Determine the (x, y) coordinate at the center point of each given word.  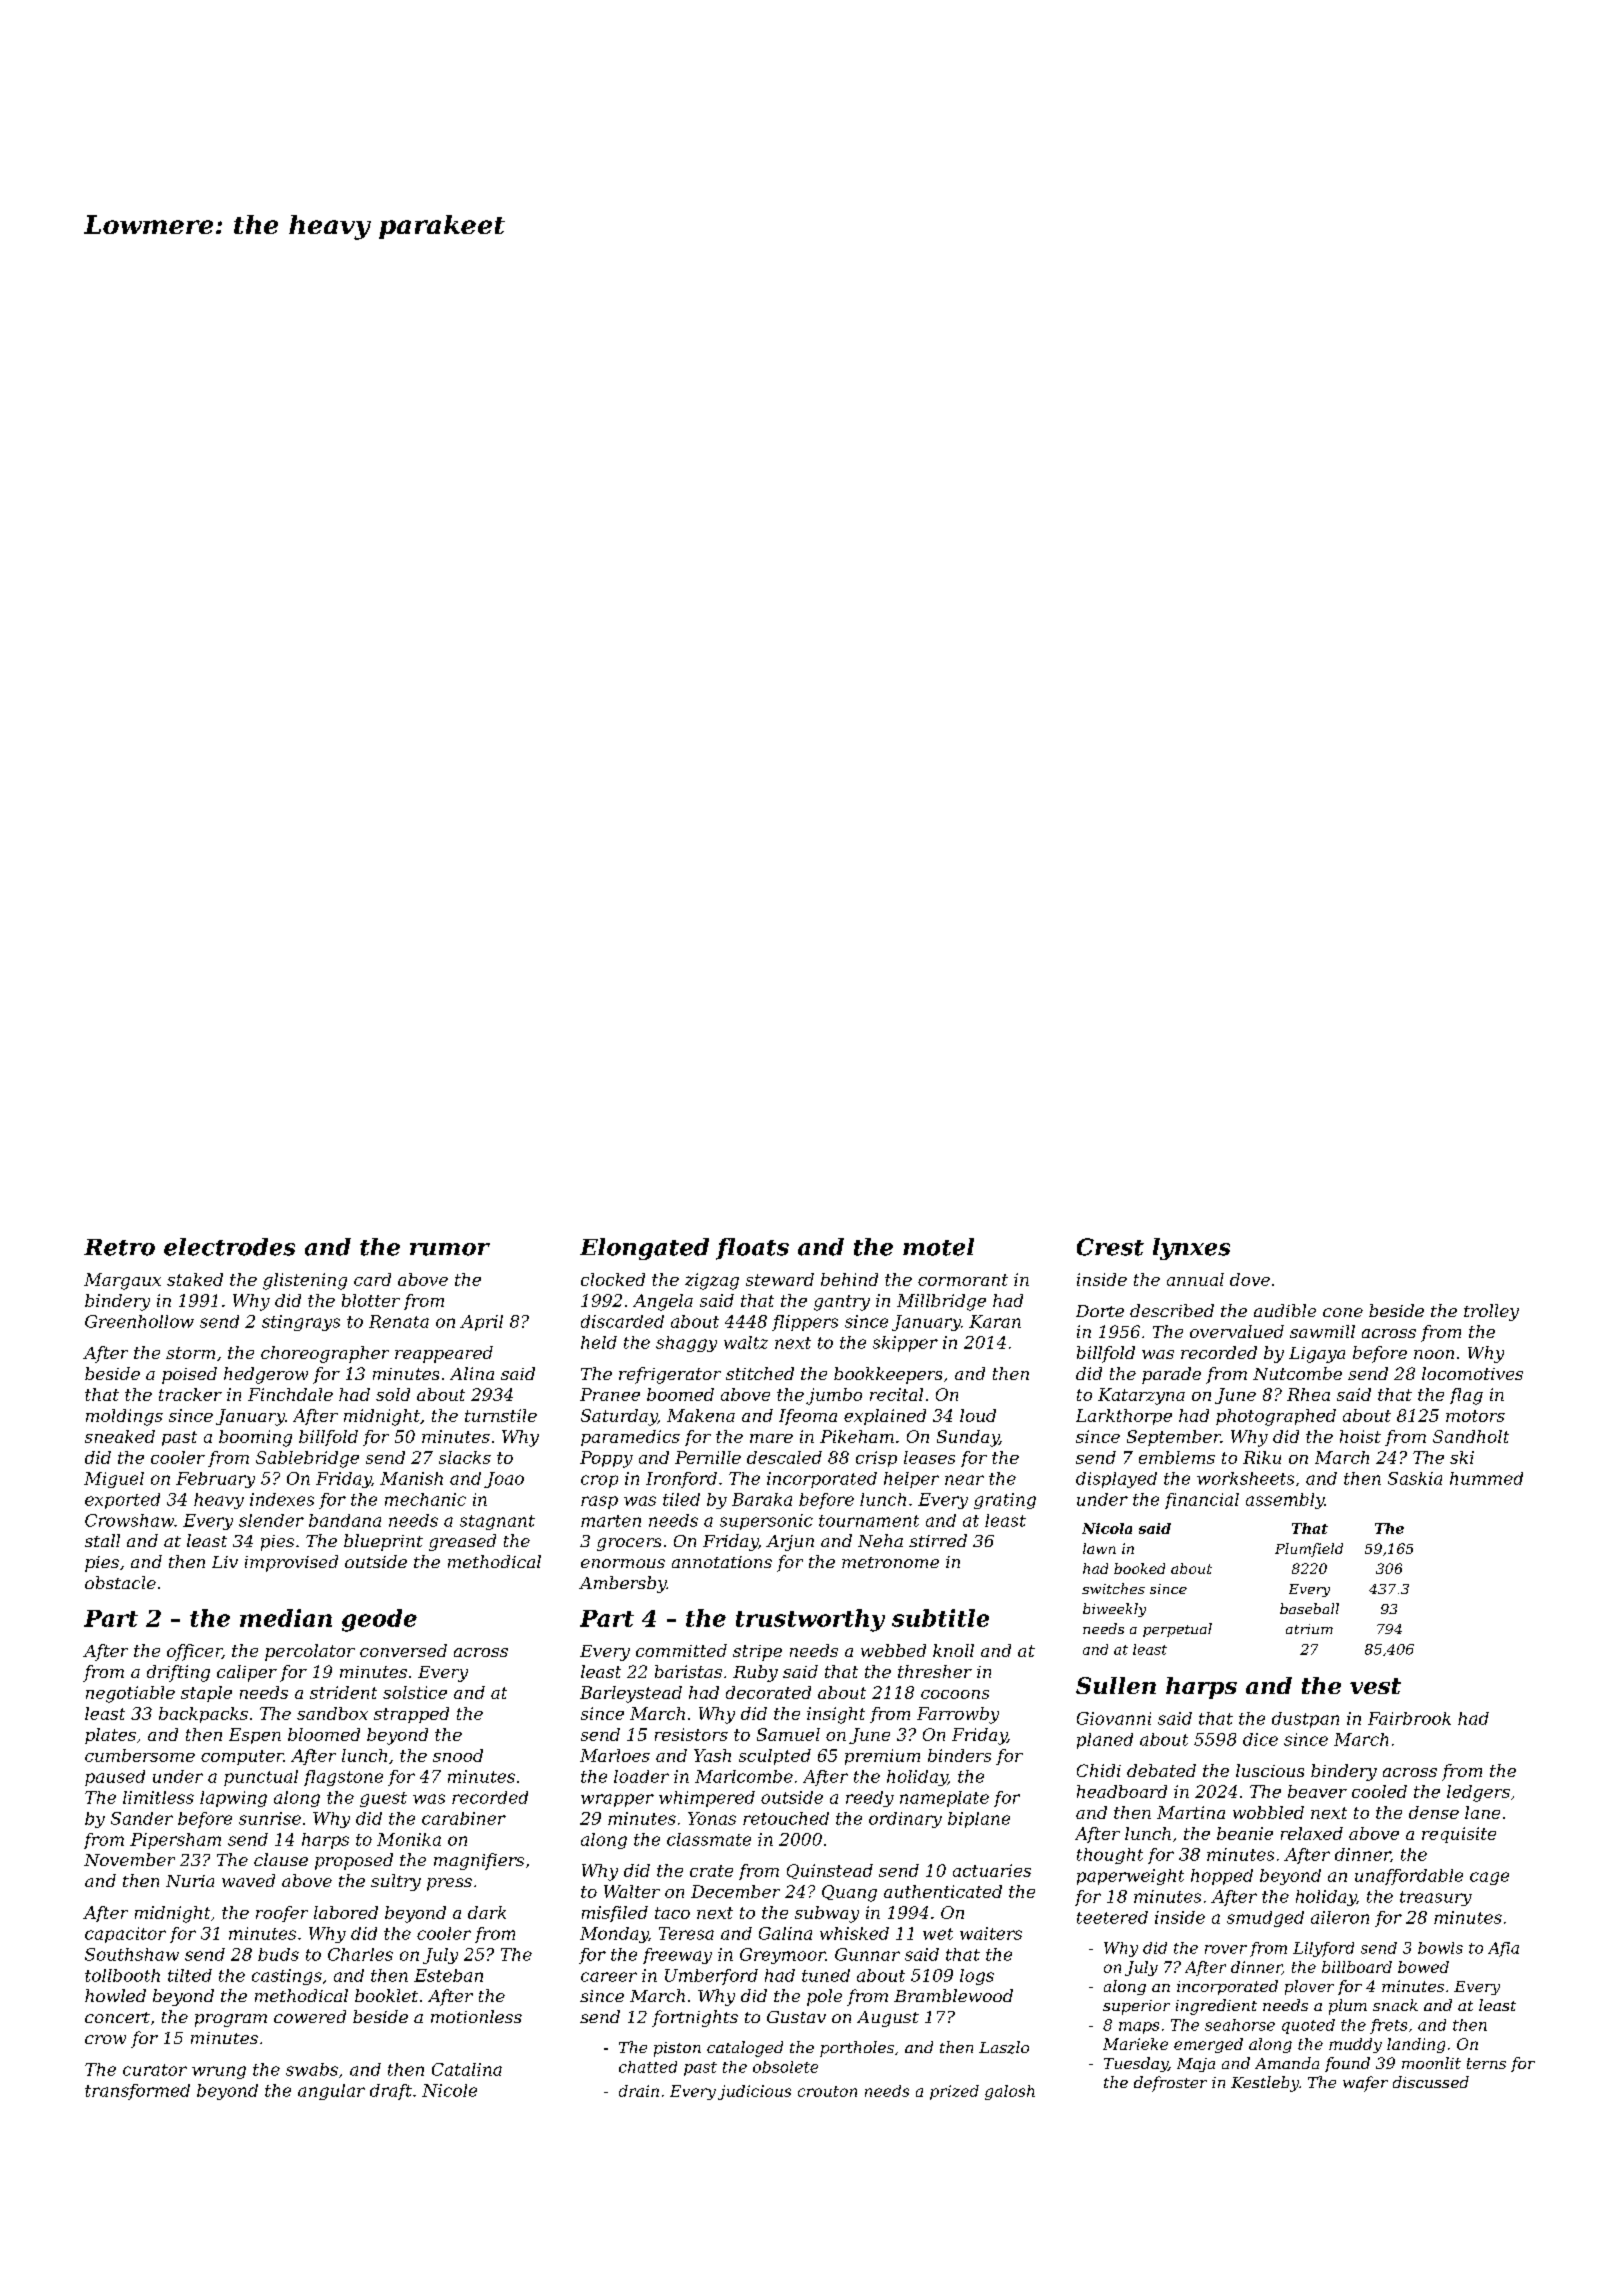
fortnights (695, 2018)
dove (1250, 1279)
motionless (476, 2016)
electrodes (229, 1247)
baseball (1309, 1608)
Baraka (762, 1499)
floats (752, 1249)
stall (102, 1540)
